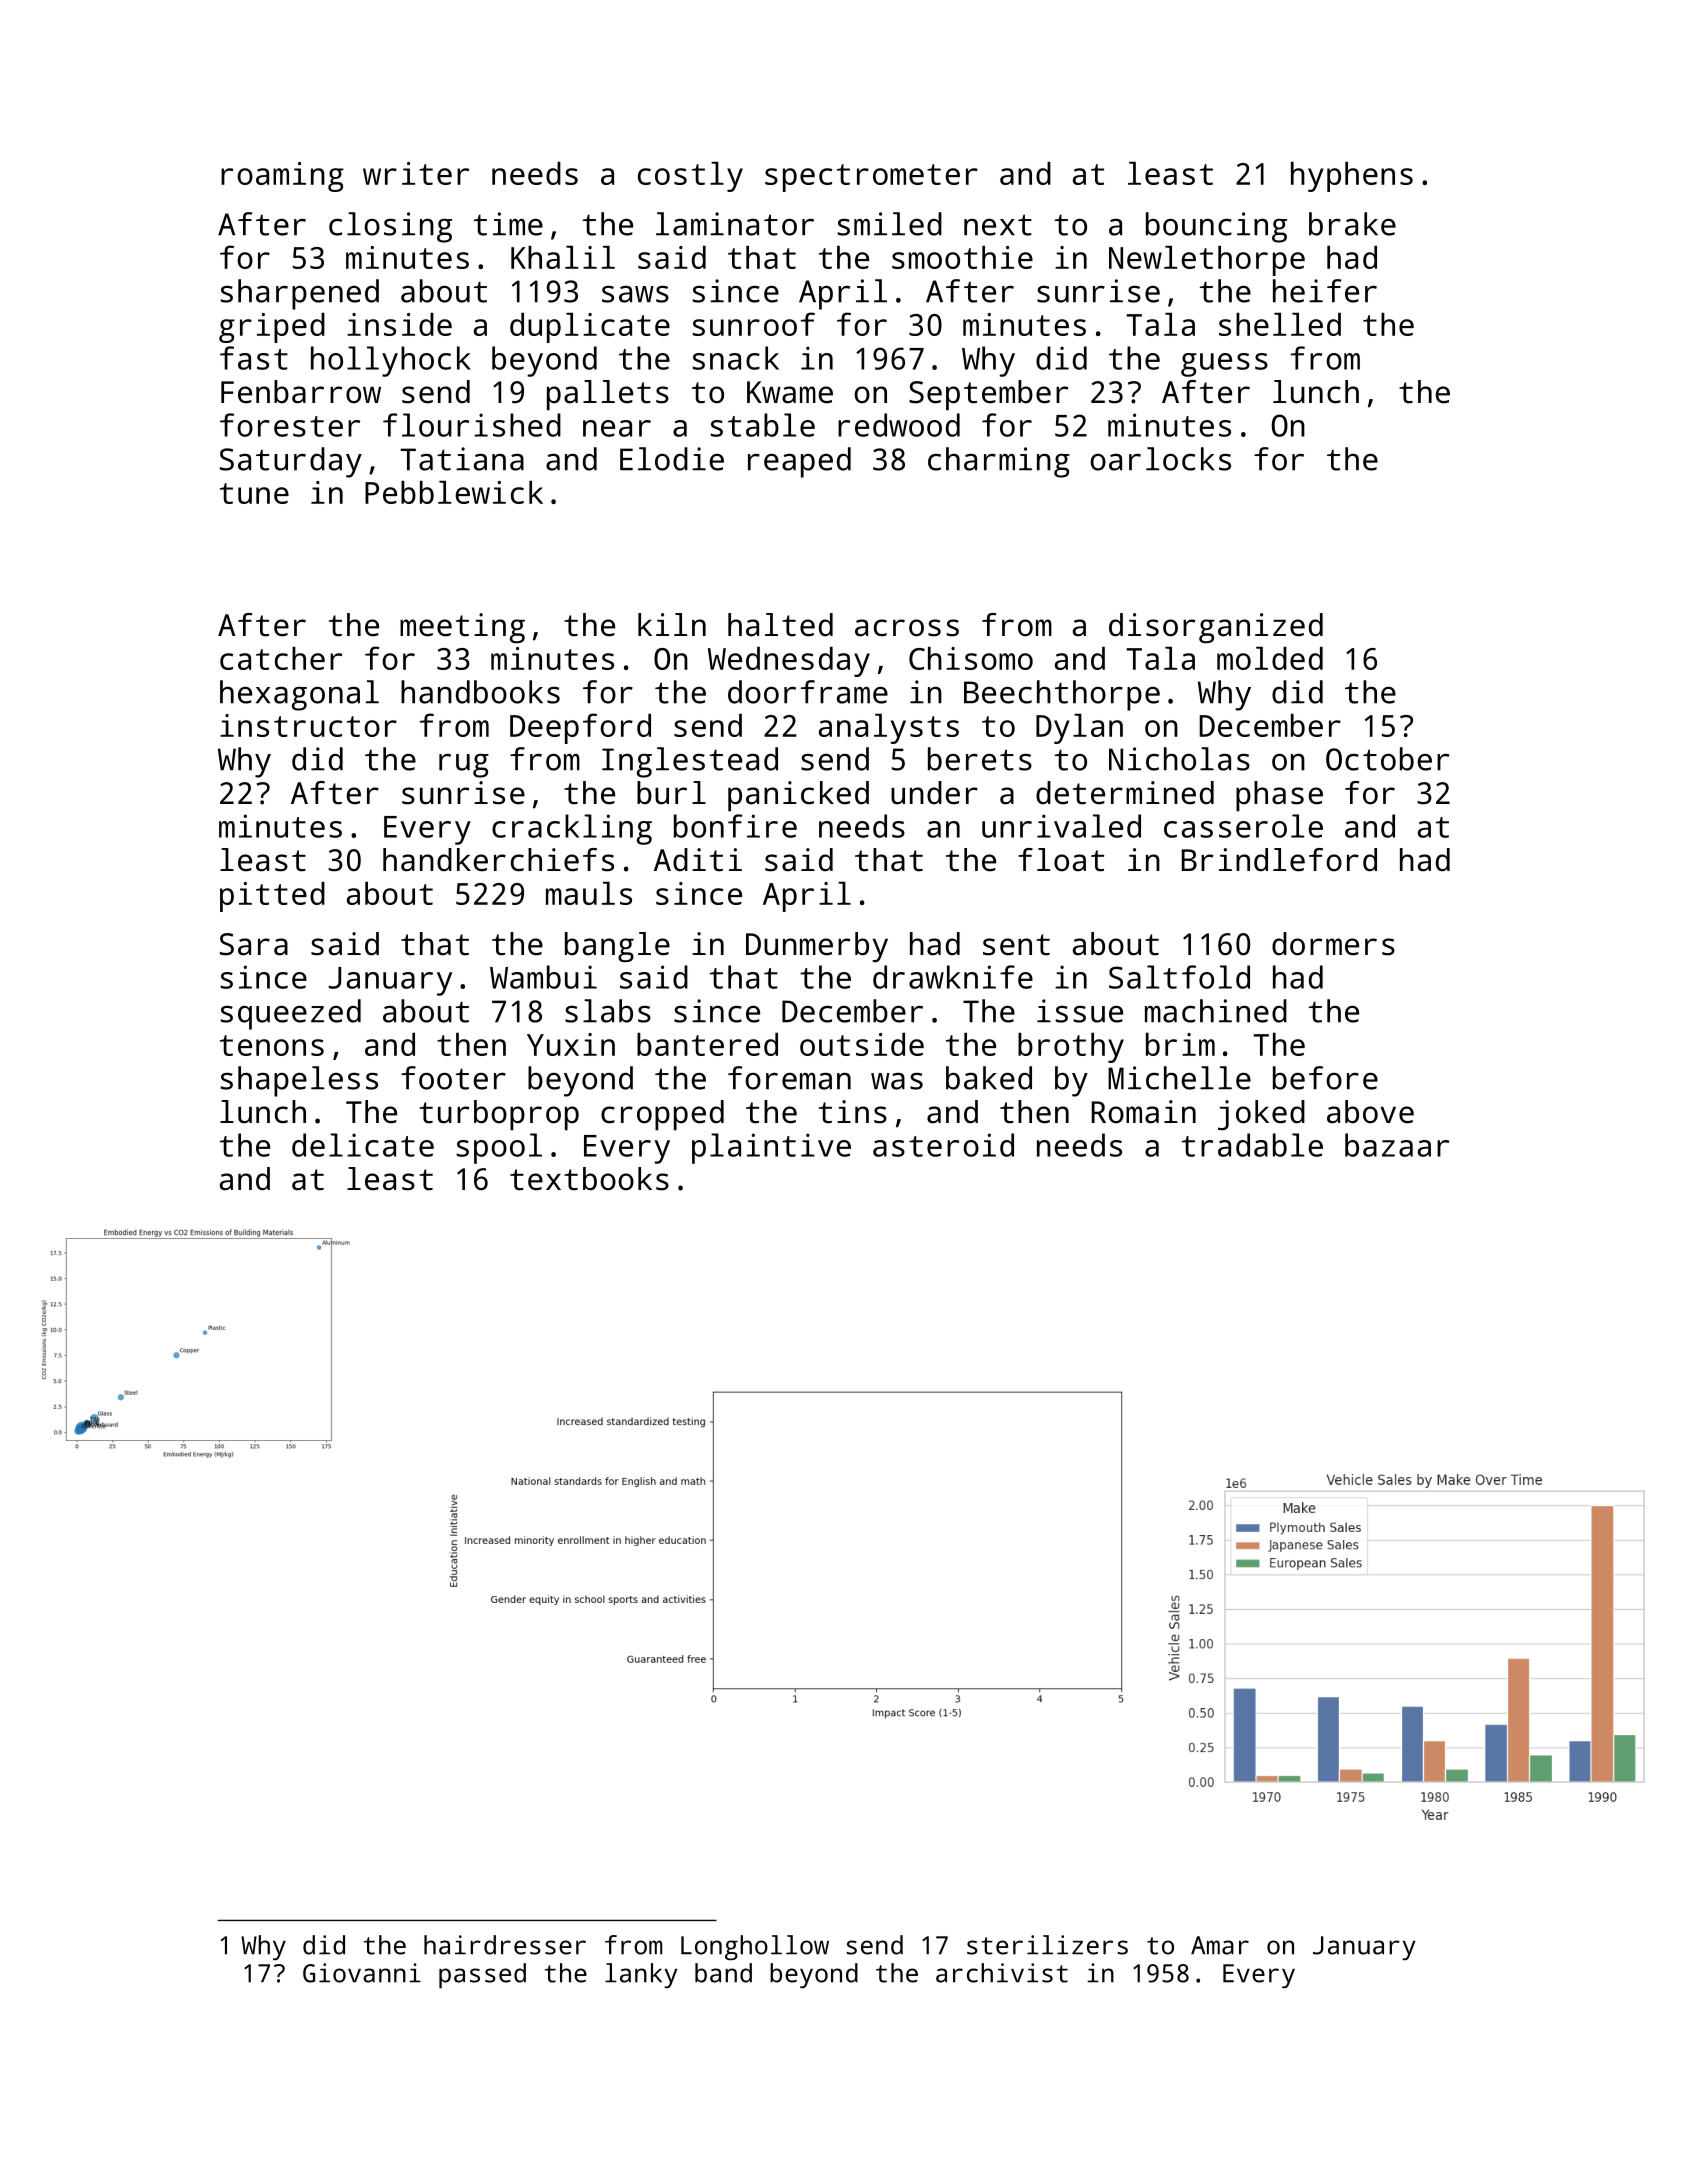  Describe the element at coordinates (254, 944) in the screenshot. I see `Sara` at that location.
